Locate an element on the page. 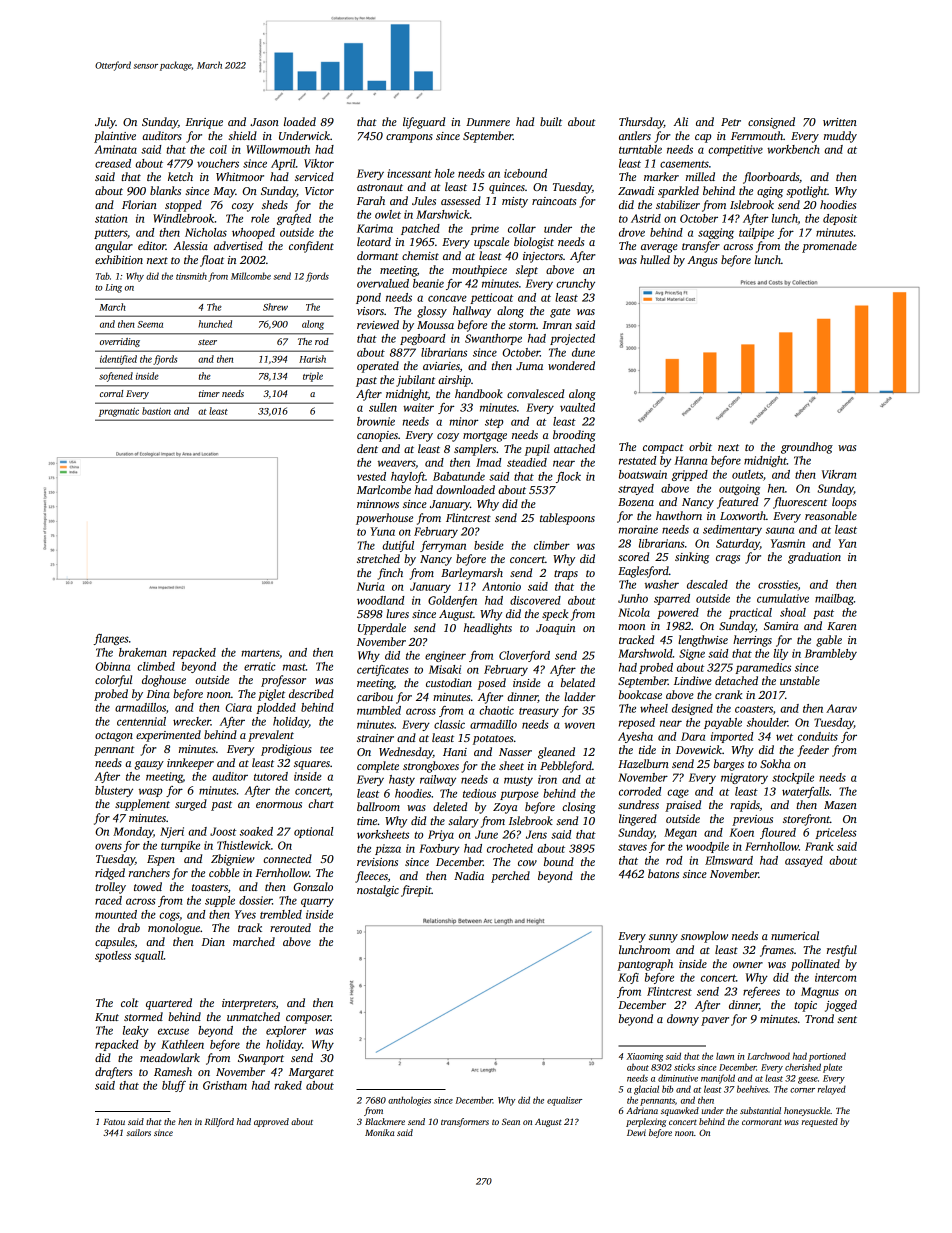  Ramesh is located at coordinates (173, 1071).
